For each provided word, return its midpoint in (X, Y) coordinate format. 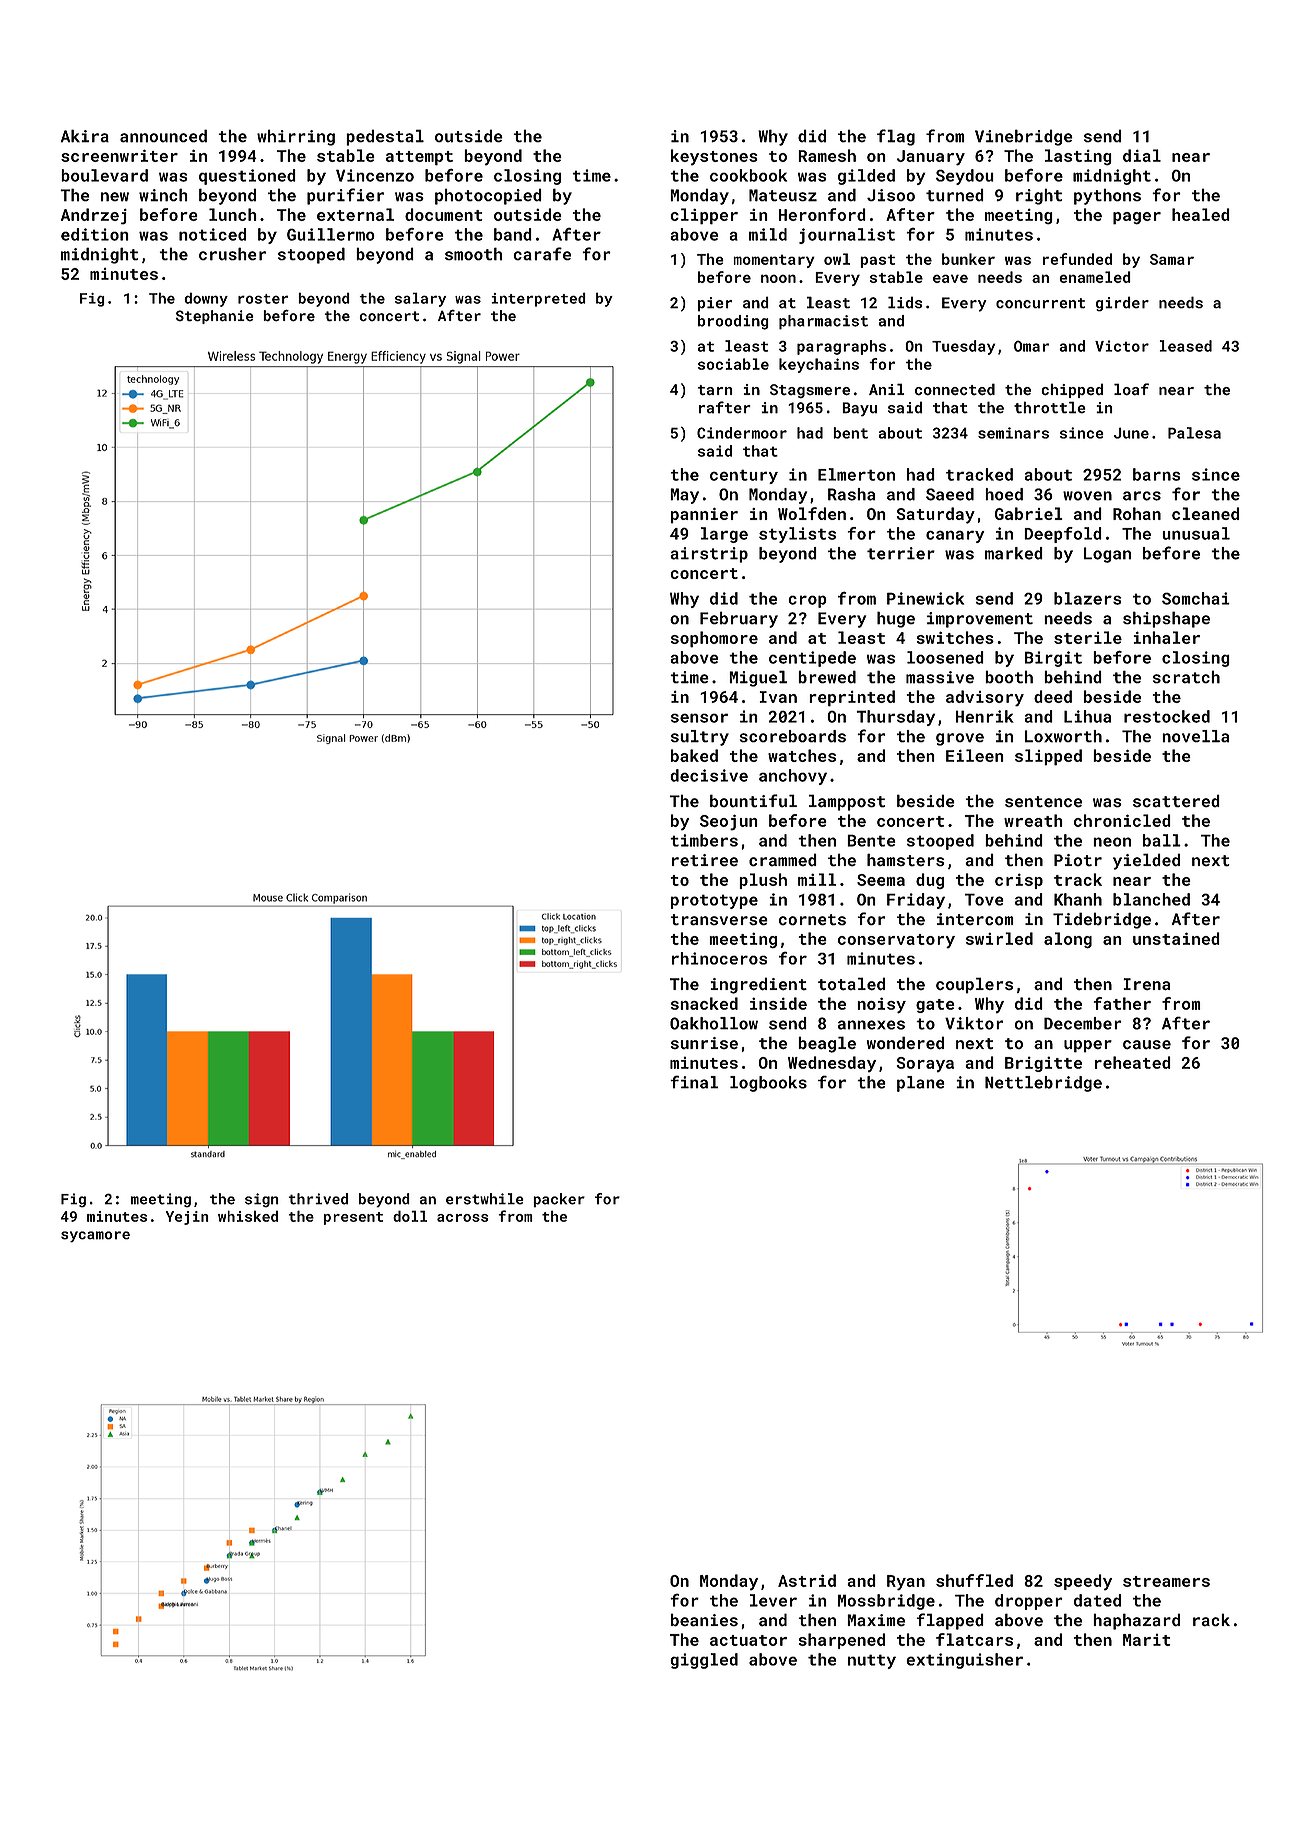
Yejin (187, 1218)
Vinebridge (1024, 137)
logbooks (768, 1084)
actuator (748, 1640)
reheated (1133, 1062)
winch (163, 195)
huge (896, 619)
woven (1087, 496)
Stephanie (215, 317)
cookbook (748, 175)
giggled (704, 1661)
